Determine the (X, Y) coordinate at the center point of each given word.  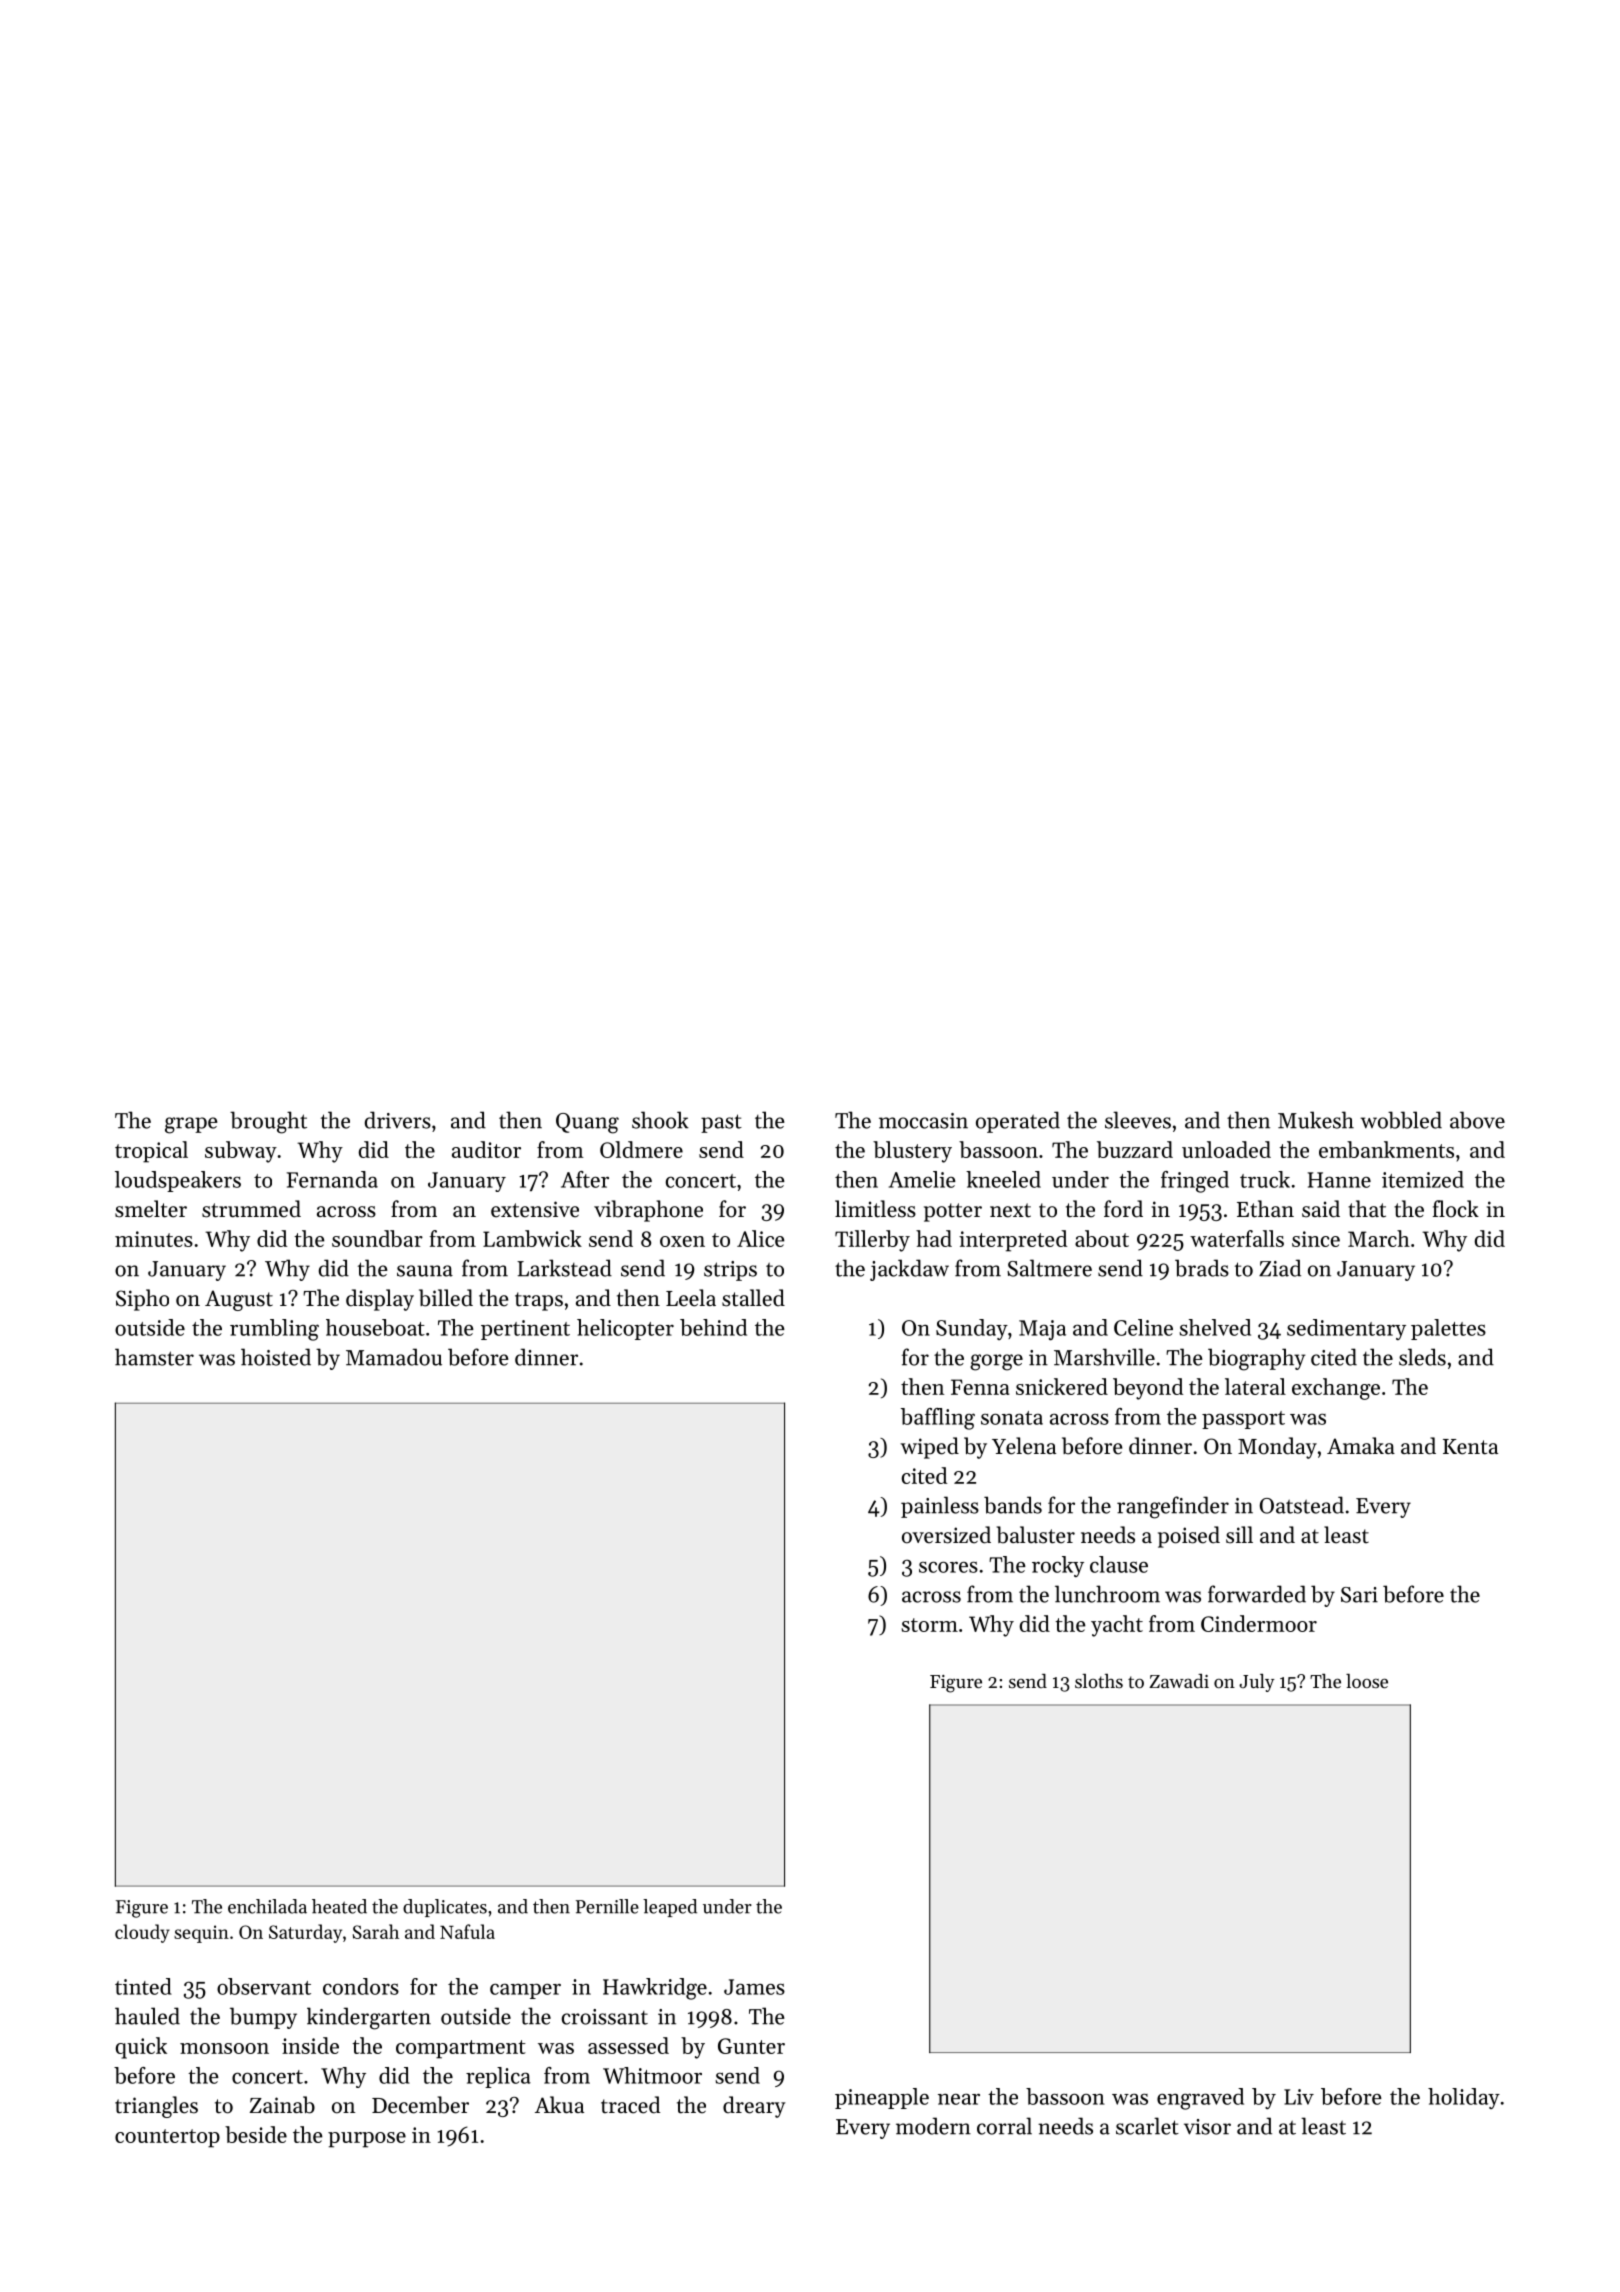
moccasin (923, 1121)
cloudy (142, 1933)
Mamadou (394, 1357)
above (1477, 1120)
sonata (1012, 1418)
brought (268, 1122)
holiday (1464, 2098)
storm (930, 1625)
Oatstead (1302, 1505)
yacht (1117, 1626)
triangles (156, 2107)
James (754, 1987)
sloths (1099, 1681)
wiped (929, 1448)
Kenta (1470, 1447)
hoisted (276, 1357)
